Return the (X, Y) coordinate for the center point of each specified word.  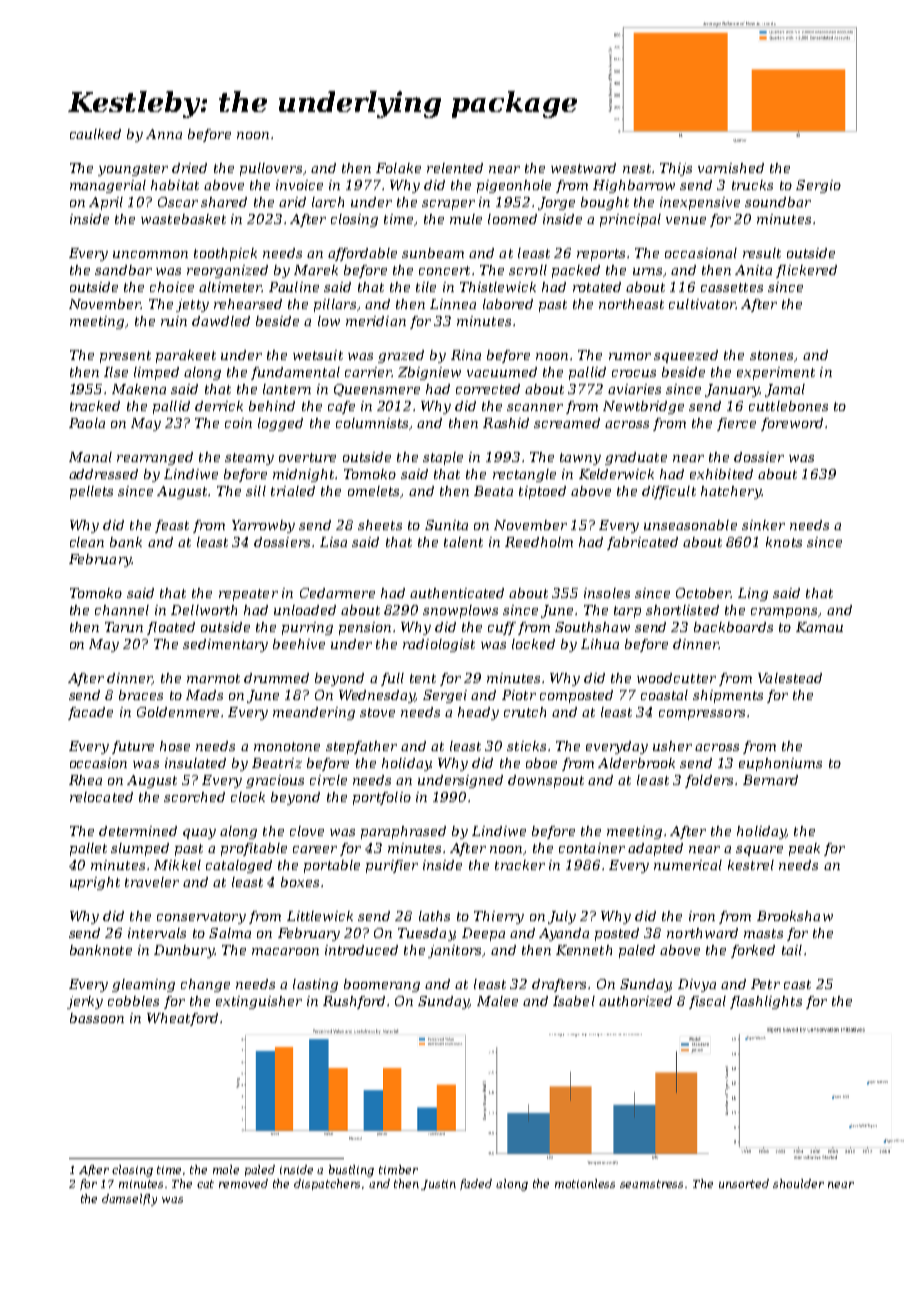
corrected (488, 389)
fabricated (642, 543)
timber (398, 1169)
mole (226, 1169)
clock (248, 797)
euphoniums (780, 764)
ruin (174, 321)
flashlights (766, 1002)
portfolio (382, 798)
